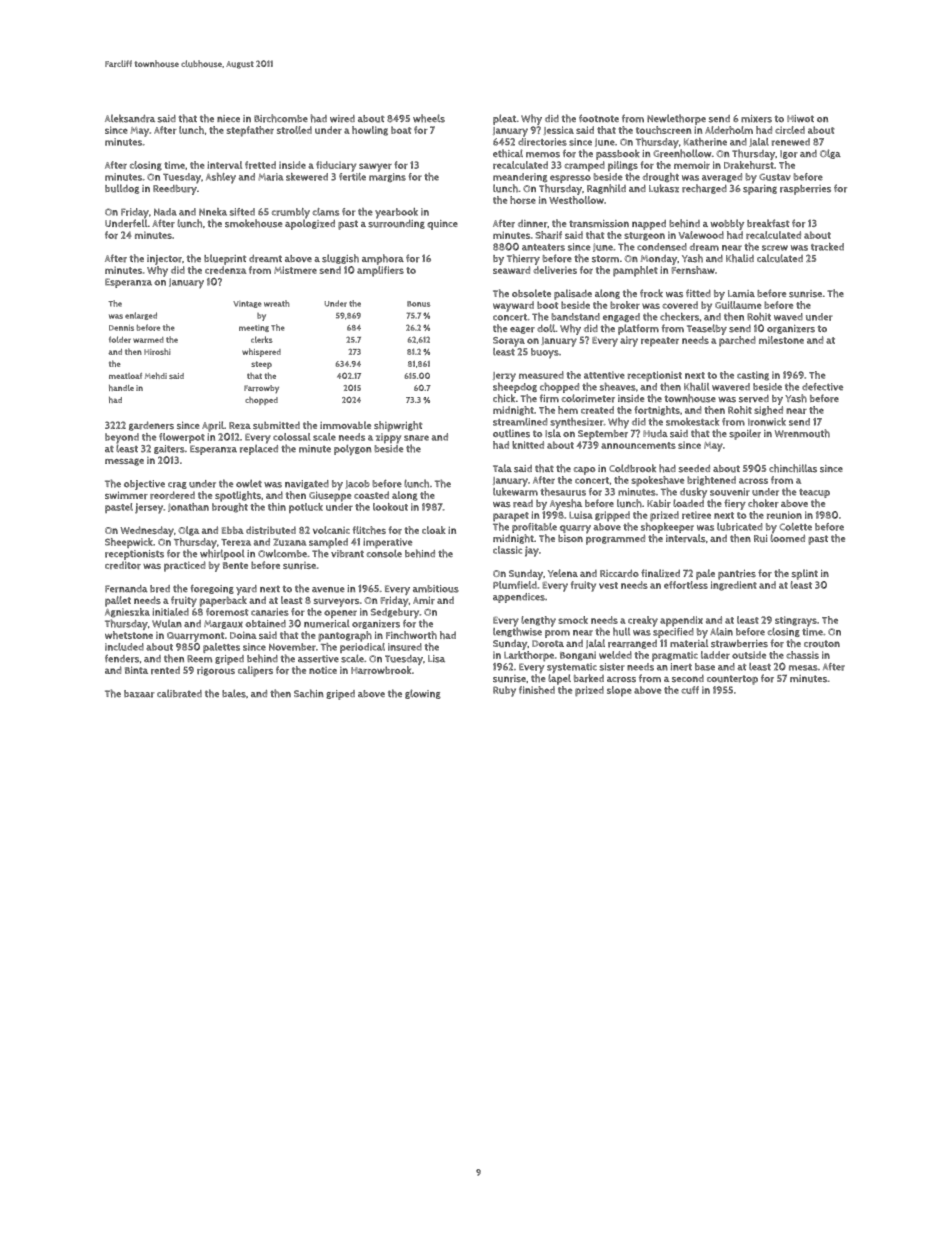 The height and width of the screenshot is (1233, 952). What do you see at coordinates (686, 585) in the screenshot?
I see `effortless` at bounding box center [686, 585].
